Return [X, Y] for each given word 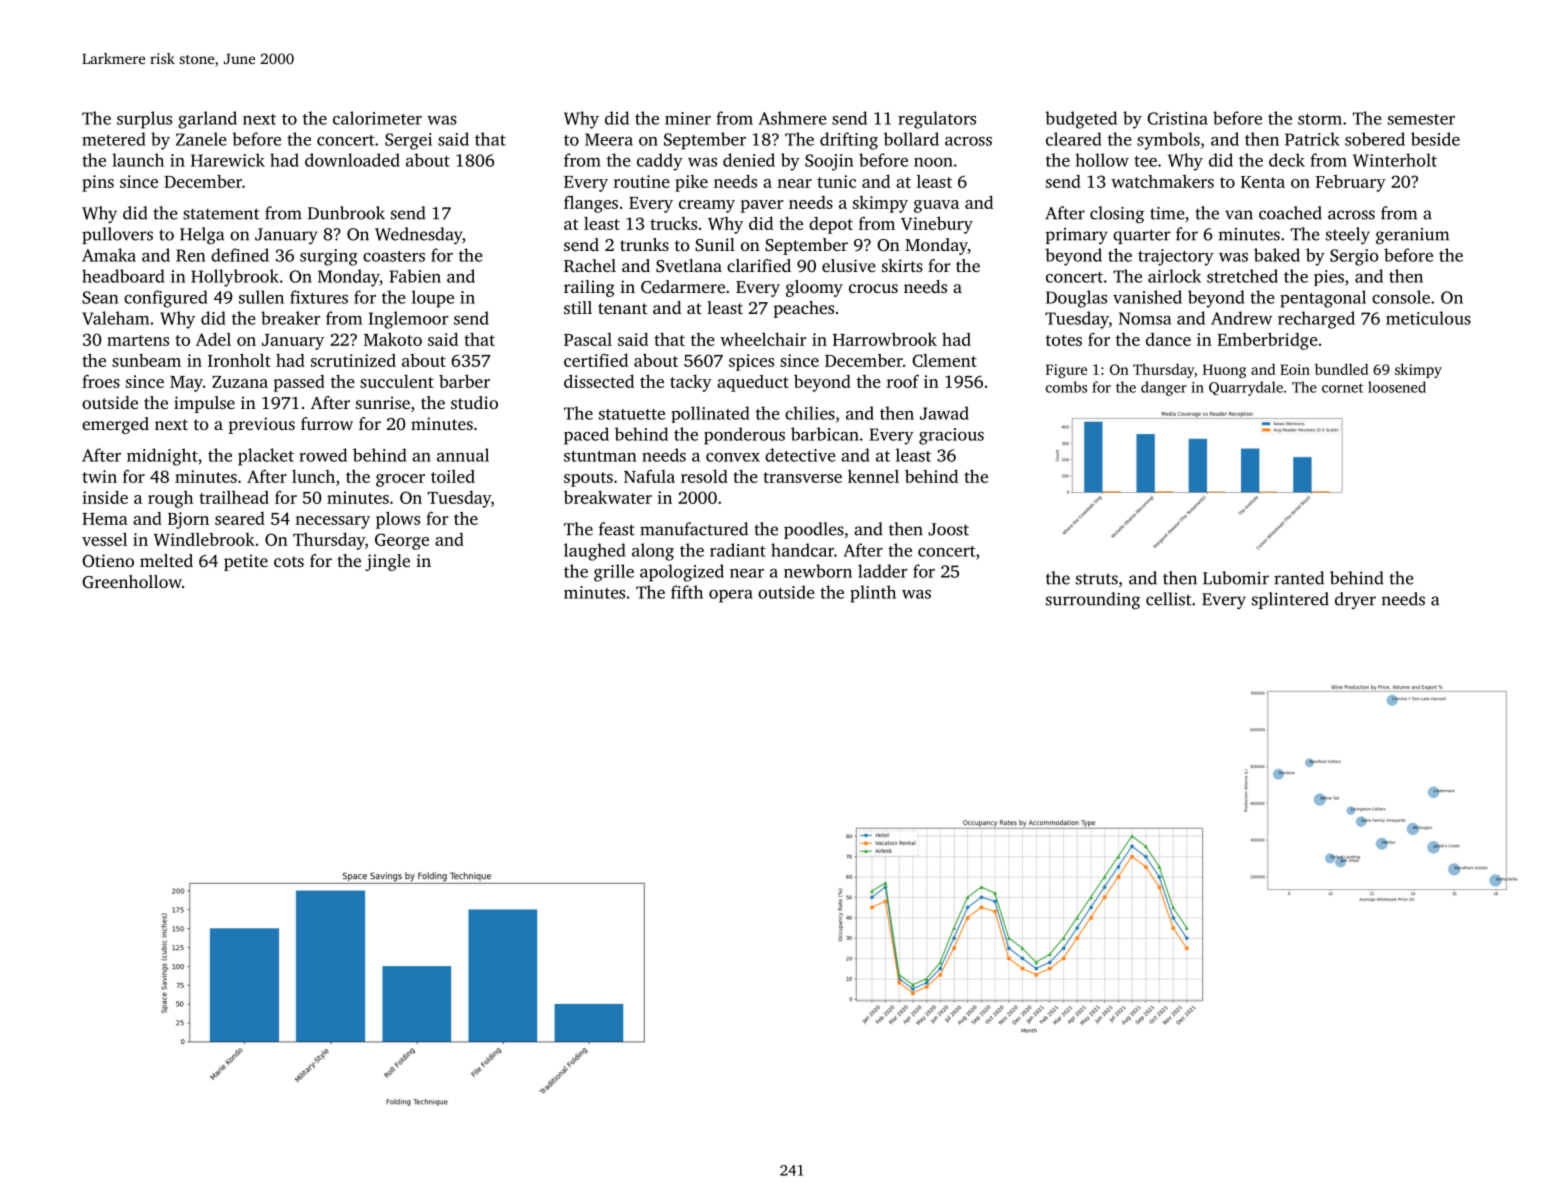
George [402, 541]
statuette [632, 414]
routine [642, 181]
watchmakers [1162, 181]
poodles [814, 530]
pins [98, 183]
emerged [115, 425]
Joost [948, 529]
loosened [1397, 387]
